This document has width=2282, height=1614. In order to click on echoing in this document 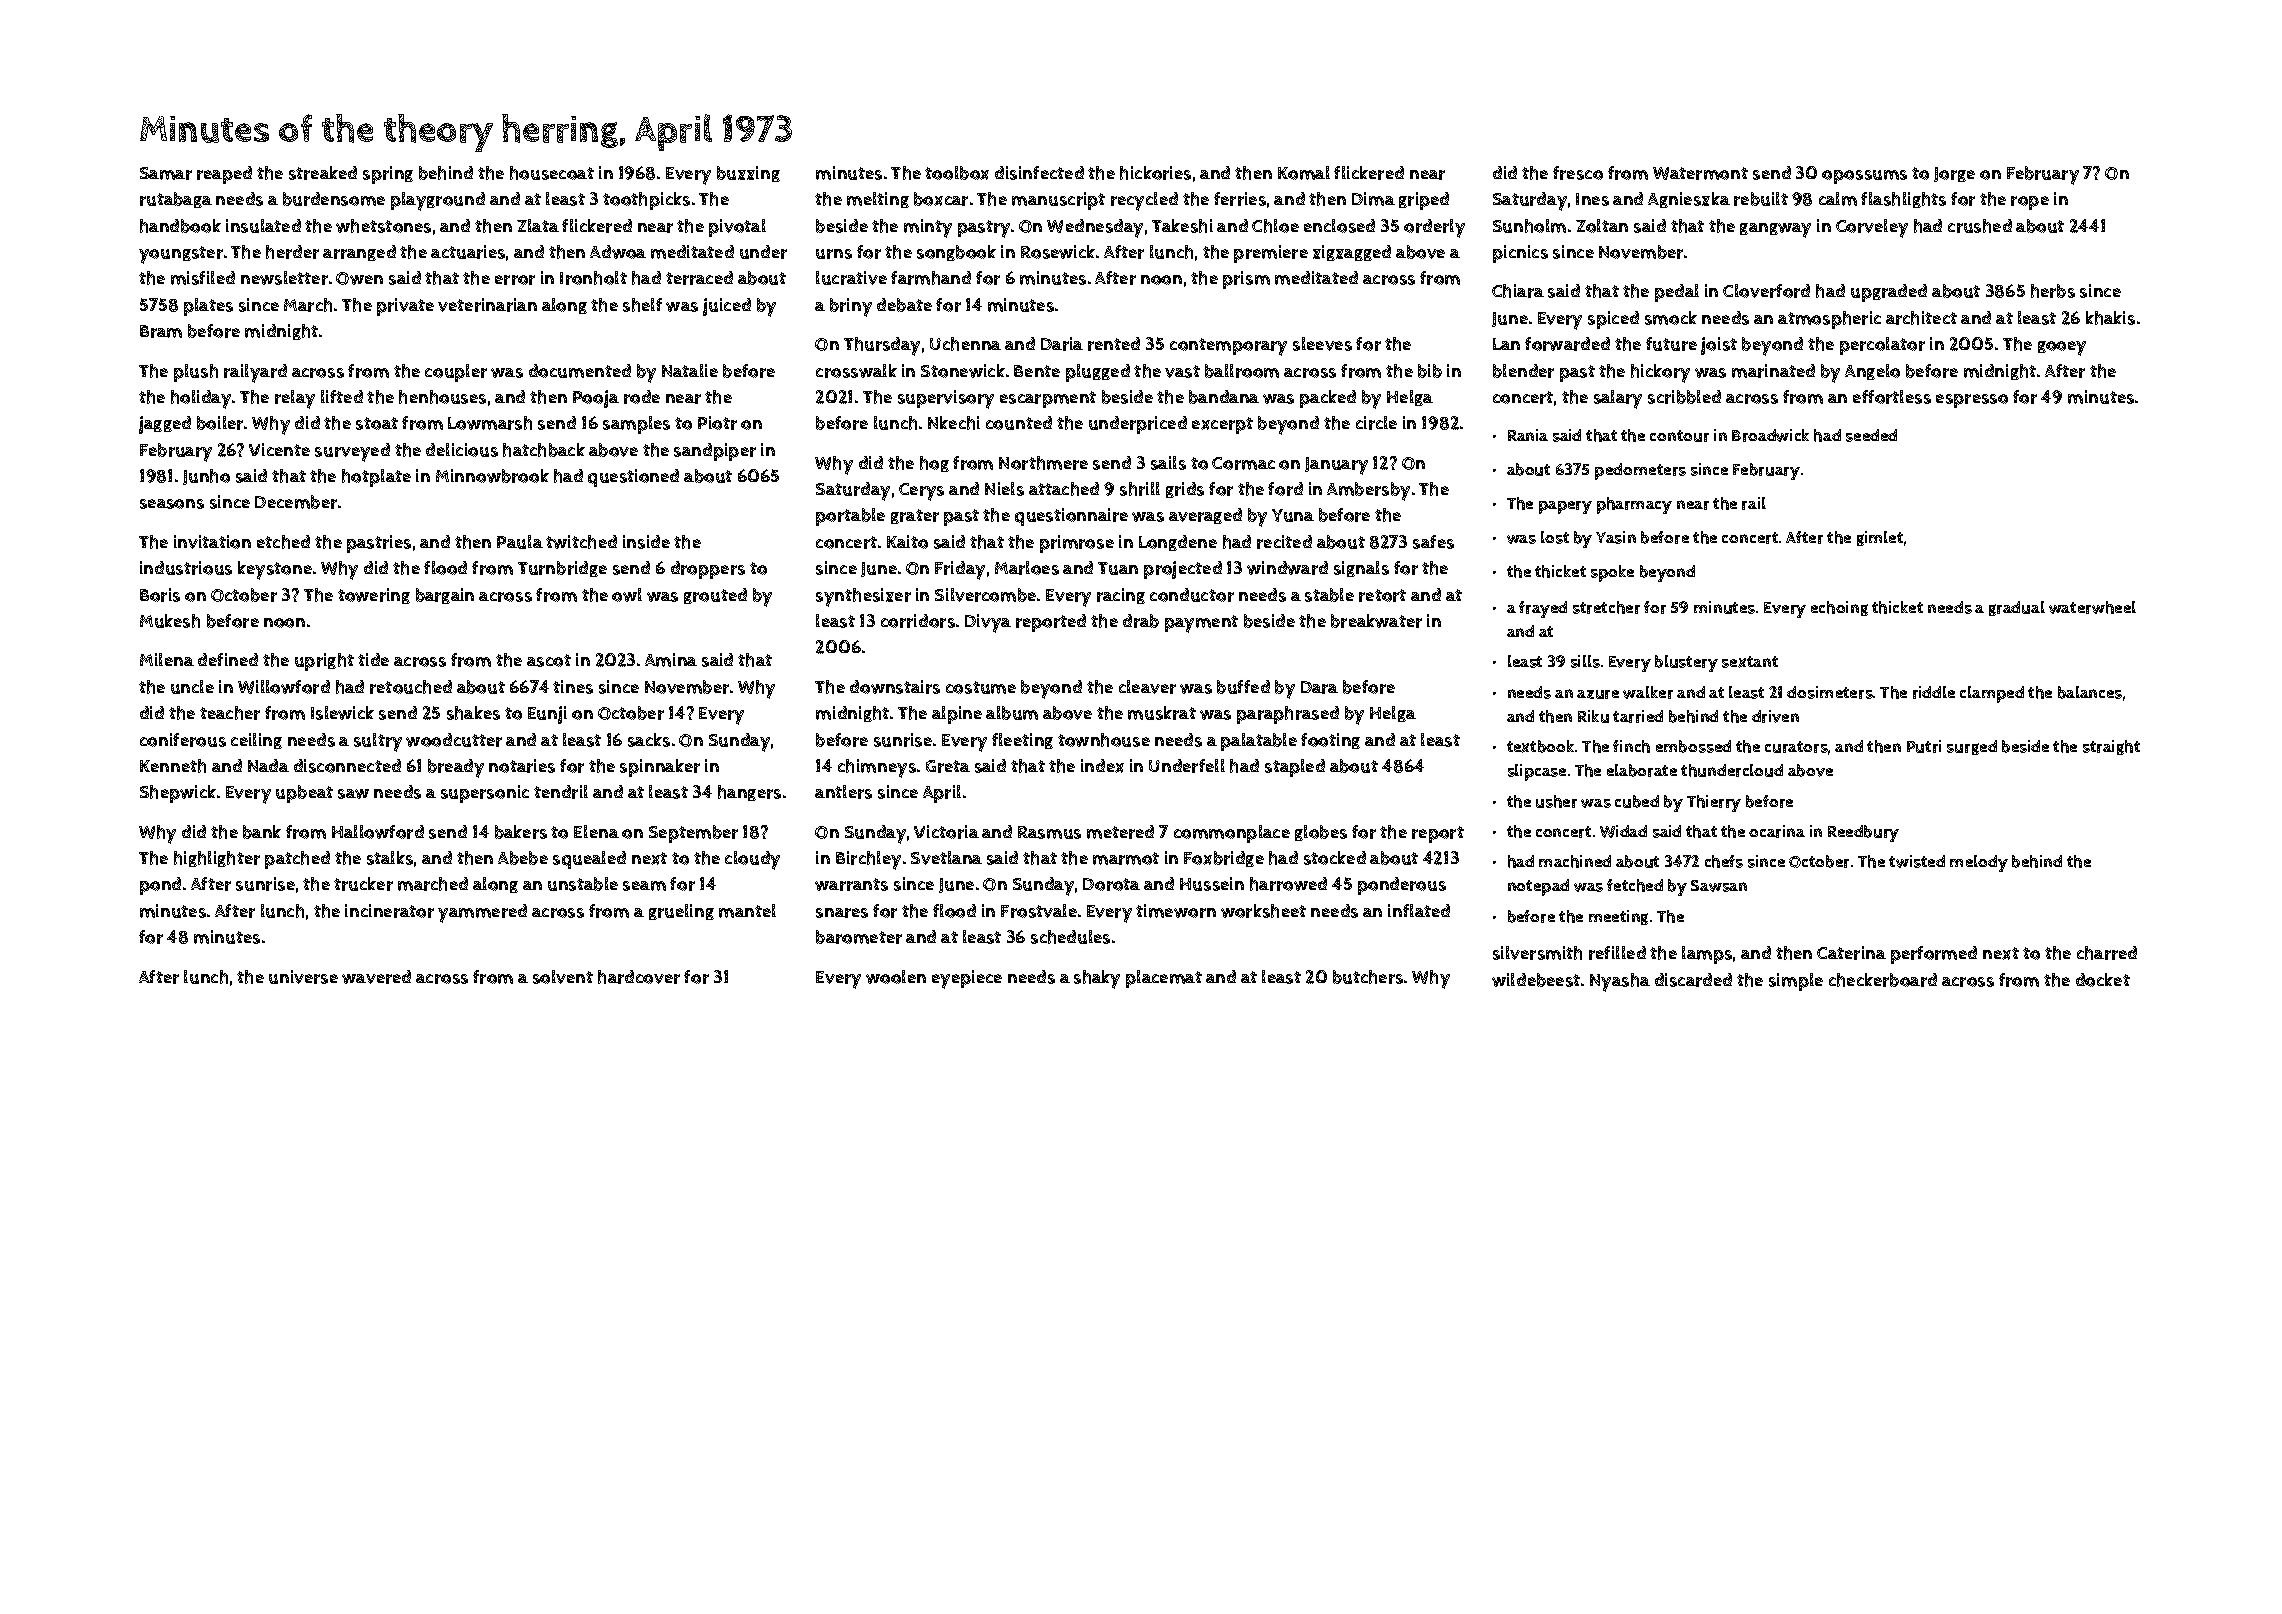, I will do `click(1839, 608)`.
